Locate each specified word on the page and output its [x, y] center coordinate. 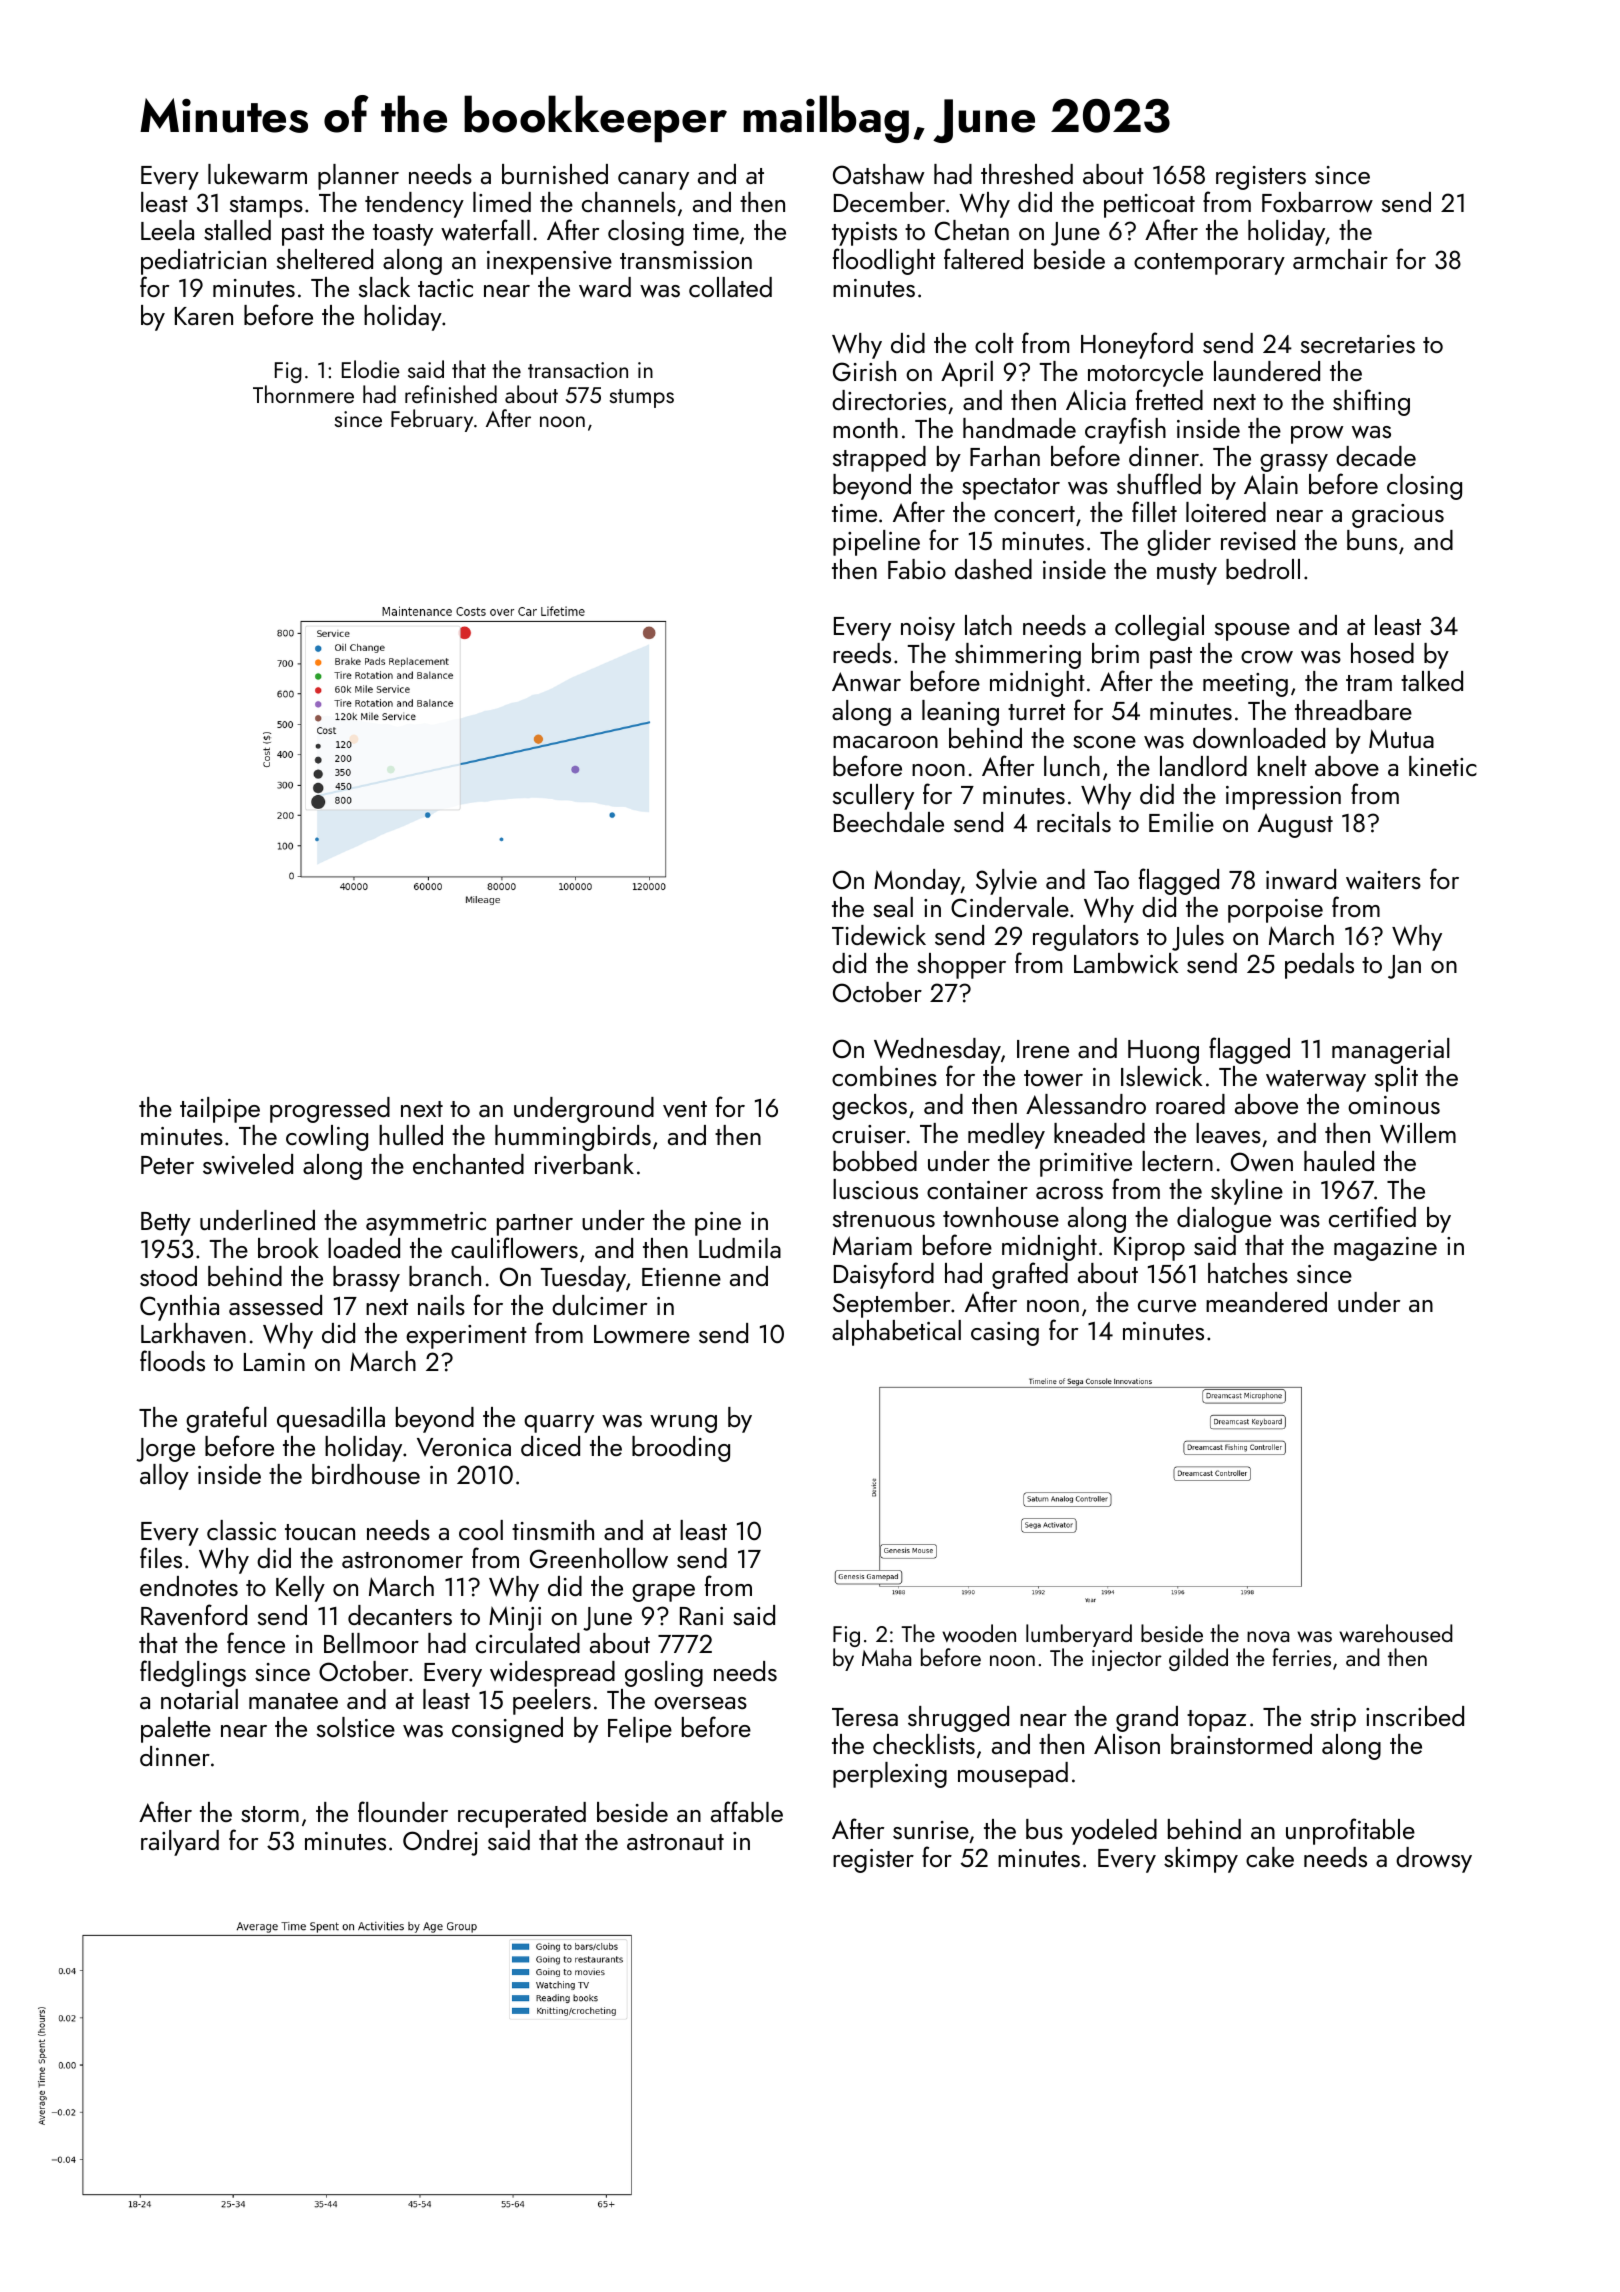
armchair [1340, 259]
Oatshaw [878, 174]
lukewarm [257, 174]
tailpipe [220, 1110]
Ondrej [440, 1843]
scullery [873, 797]
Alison [1127, 1744]
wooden [979, 1633]
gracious [1398, 516]
